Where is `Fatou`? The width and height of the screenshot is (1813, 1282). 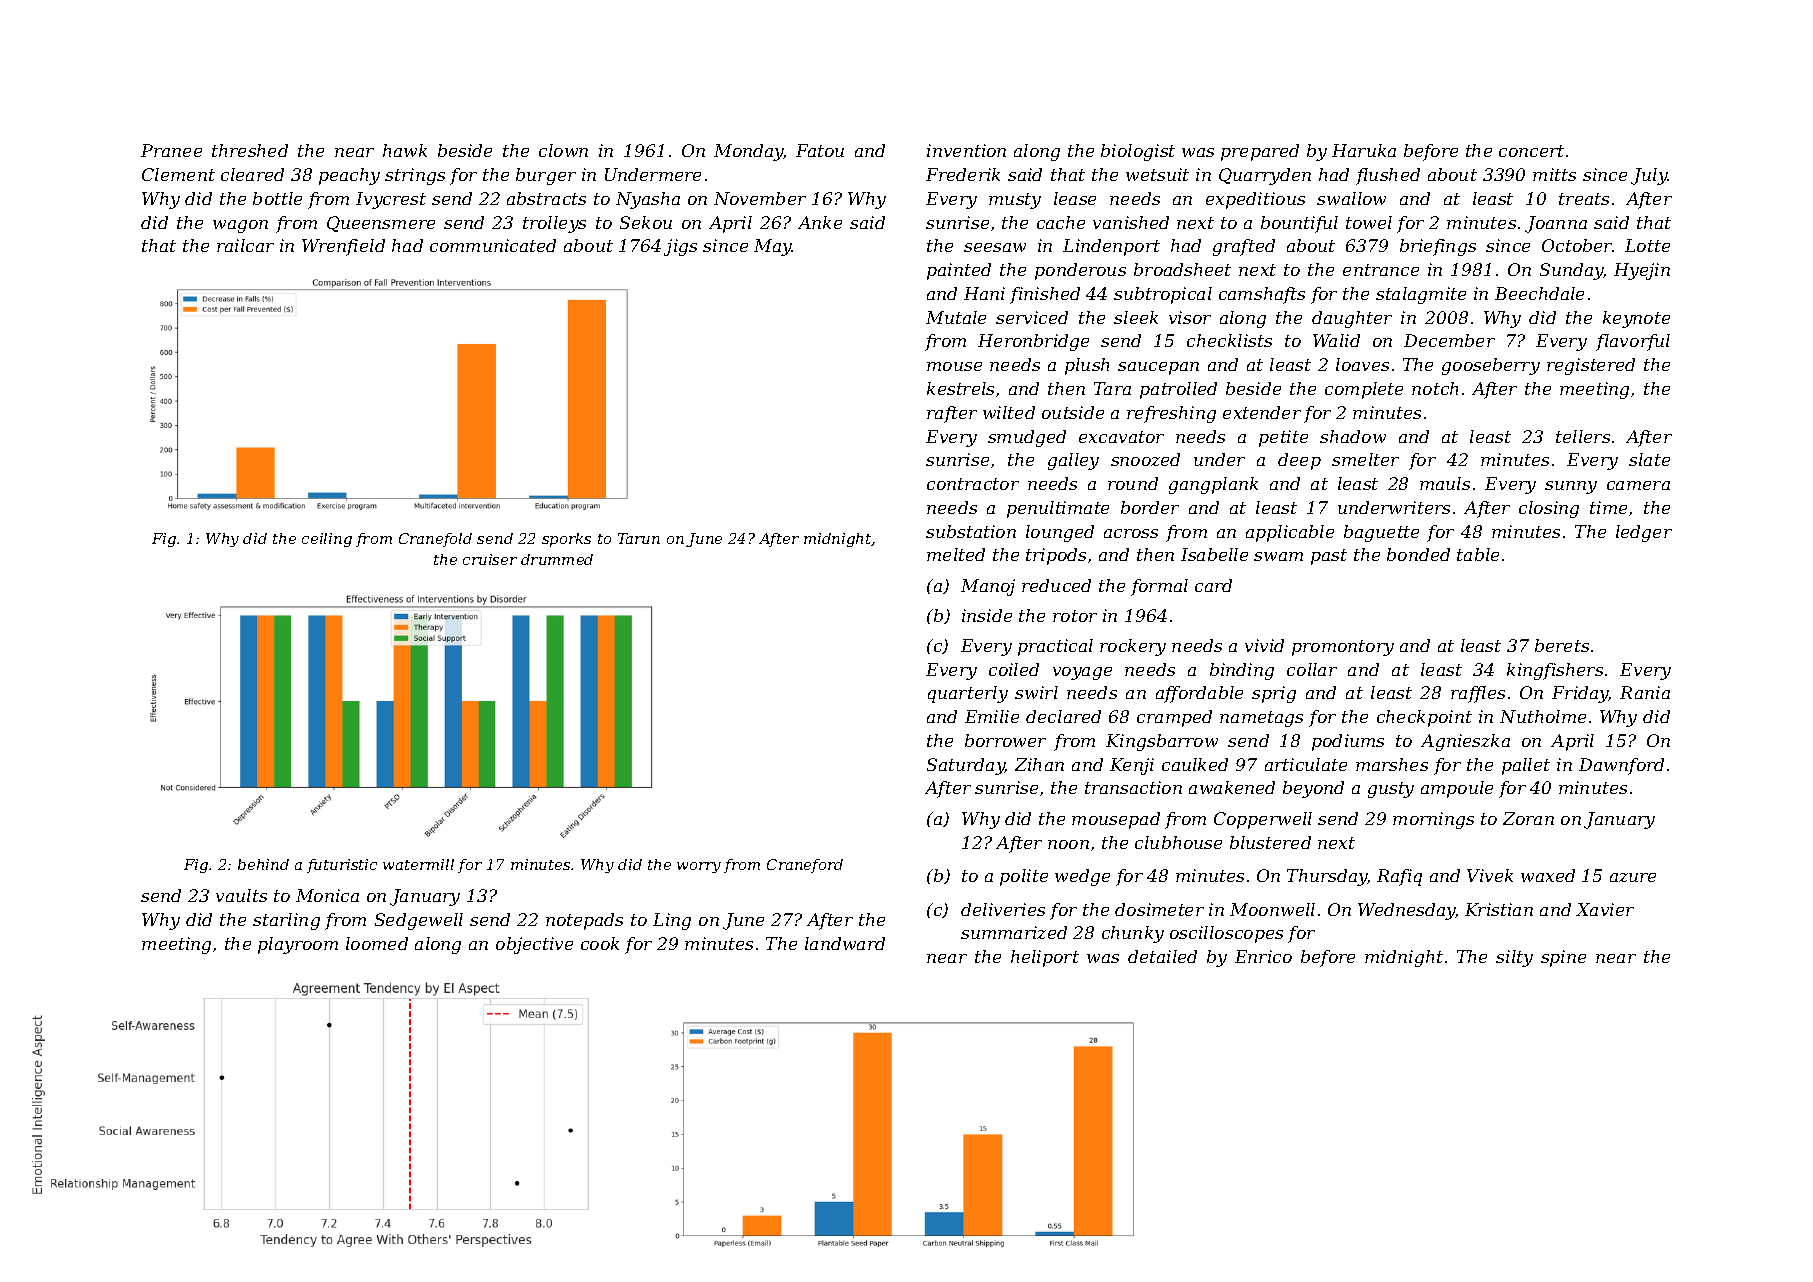 Fatou is located at coordinates (820, 150).
